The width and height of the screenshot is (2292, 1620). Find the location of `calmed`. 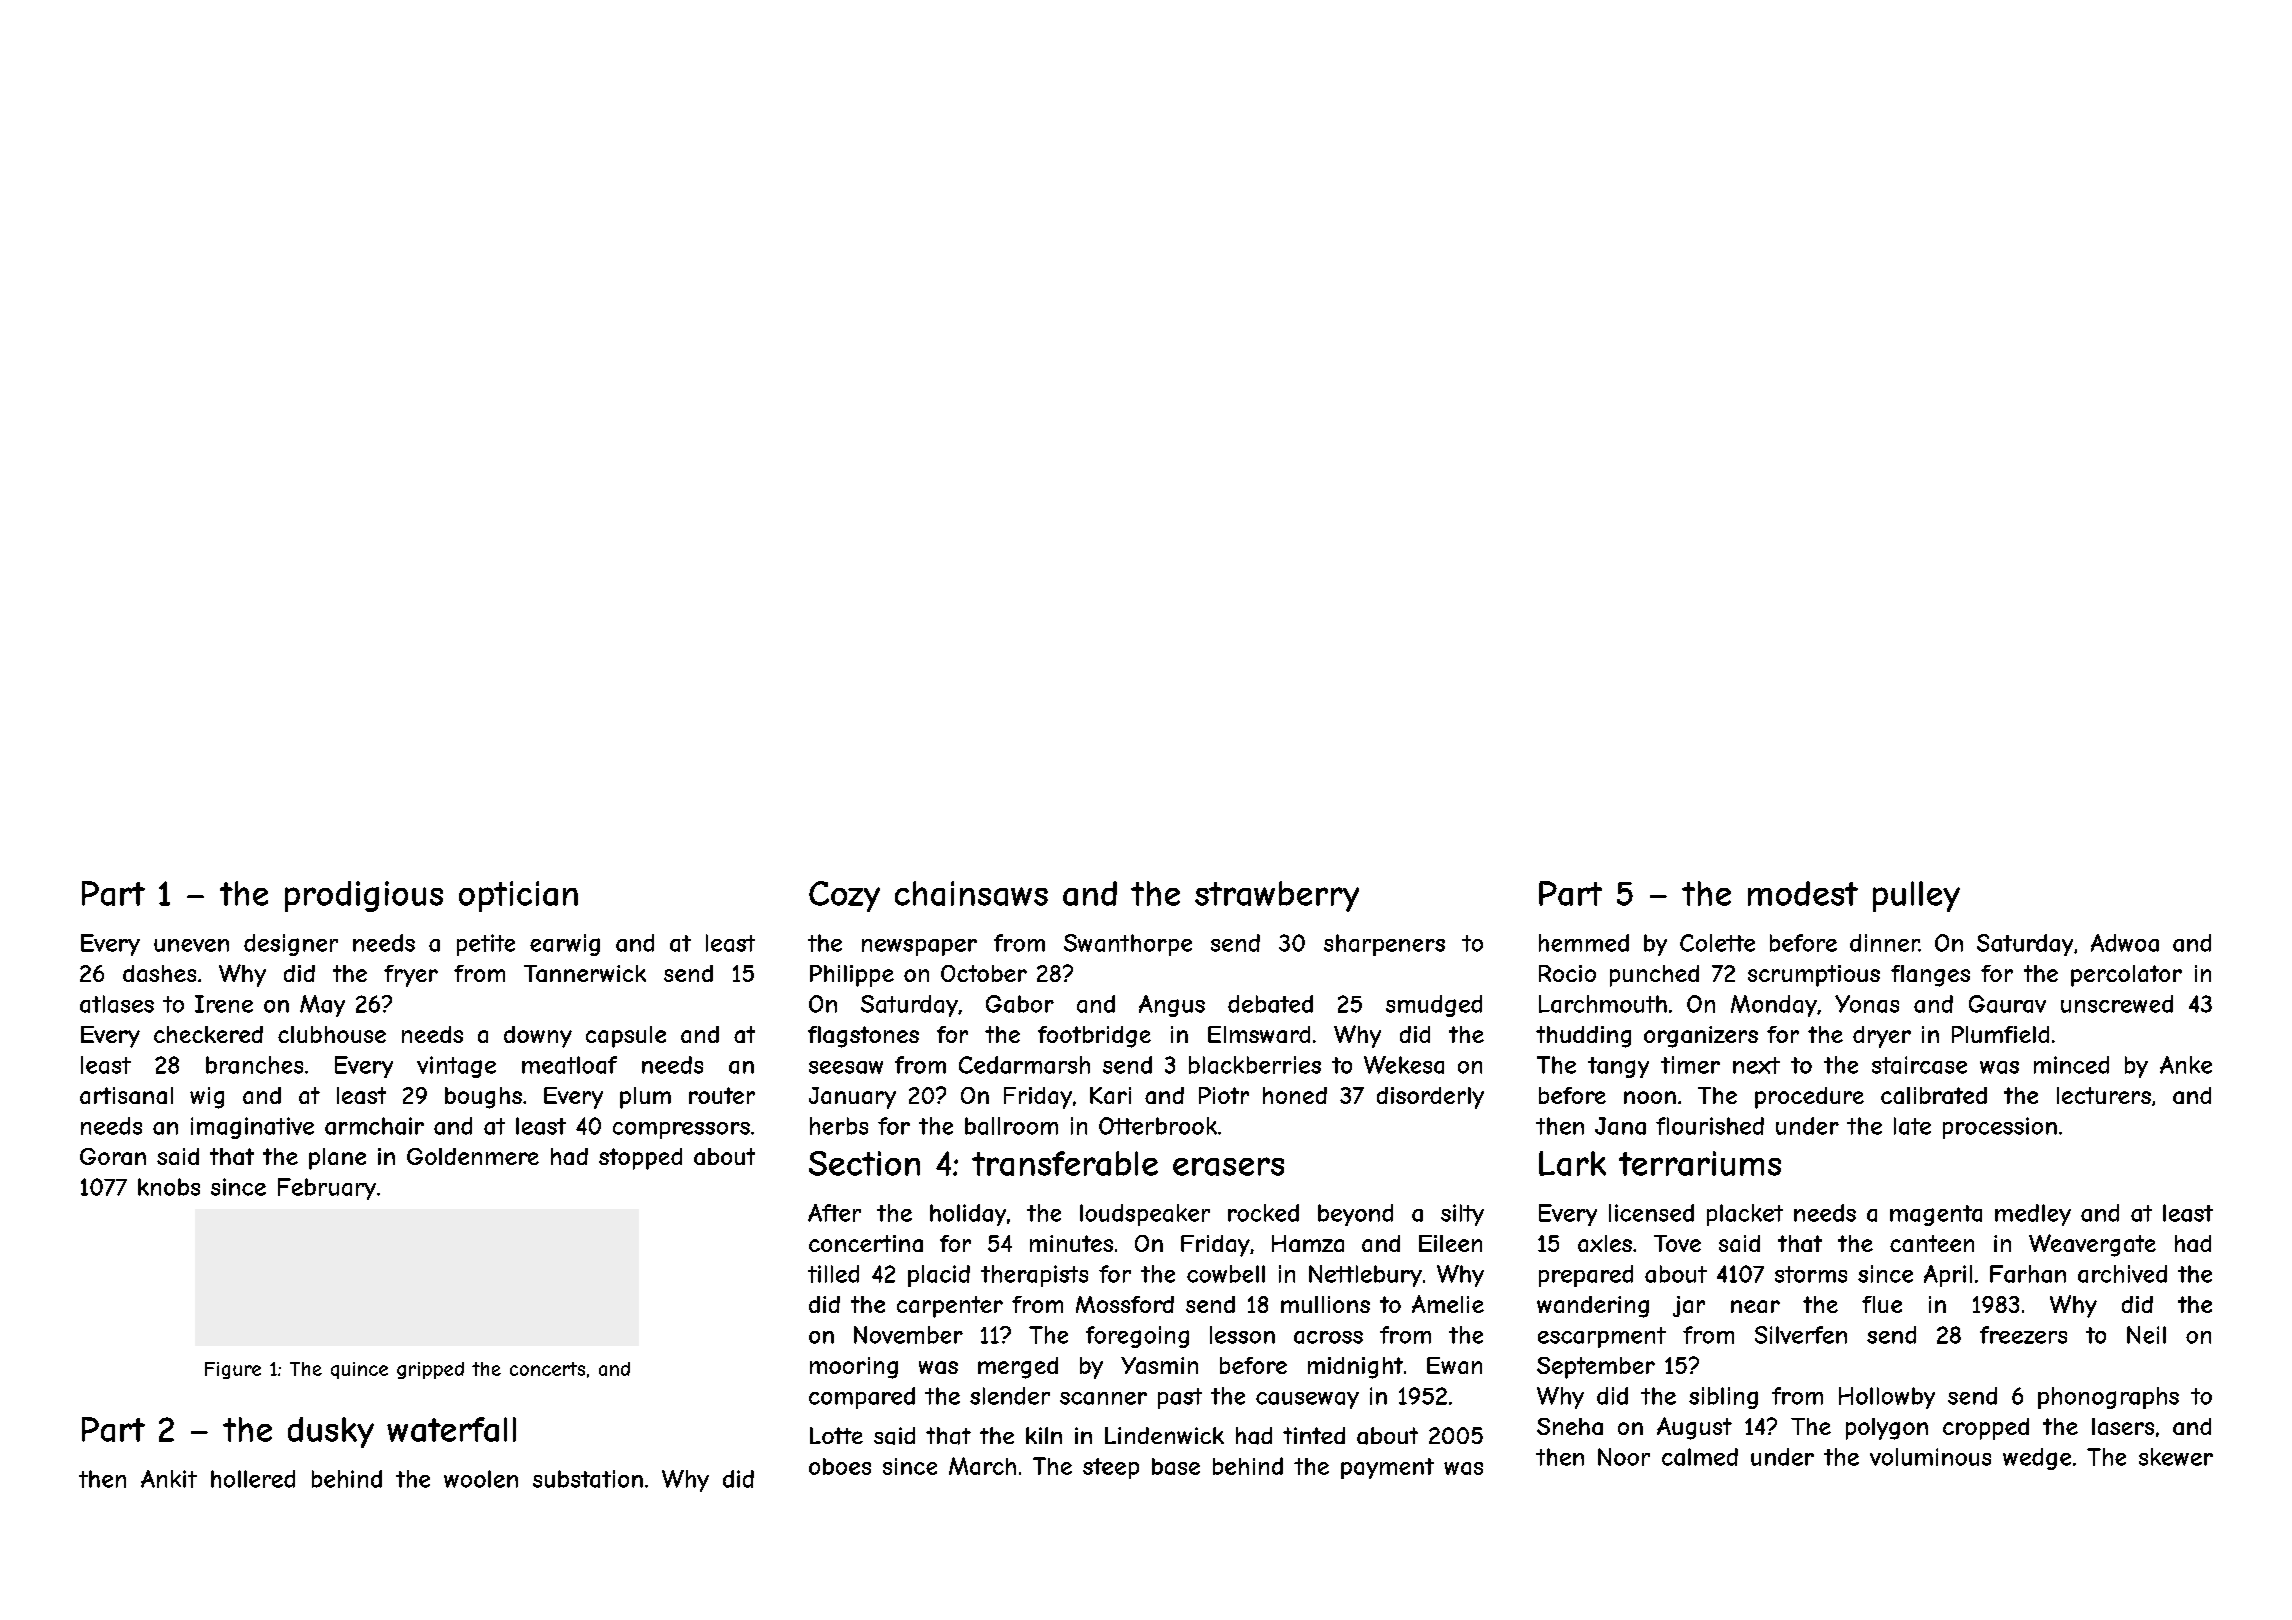

calmed is located at coordinates (1700, 1457).
